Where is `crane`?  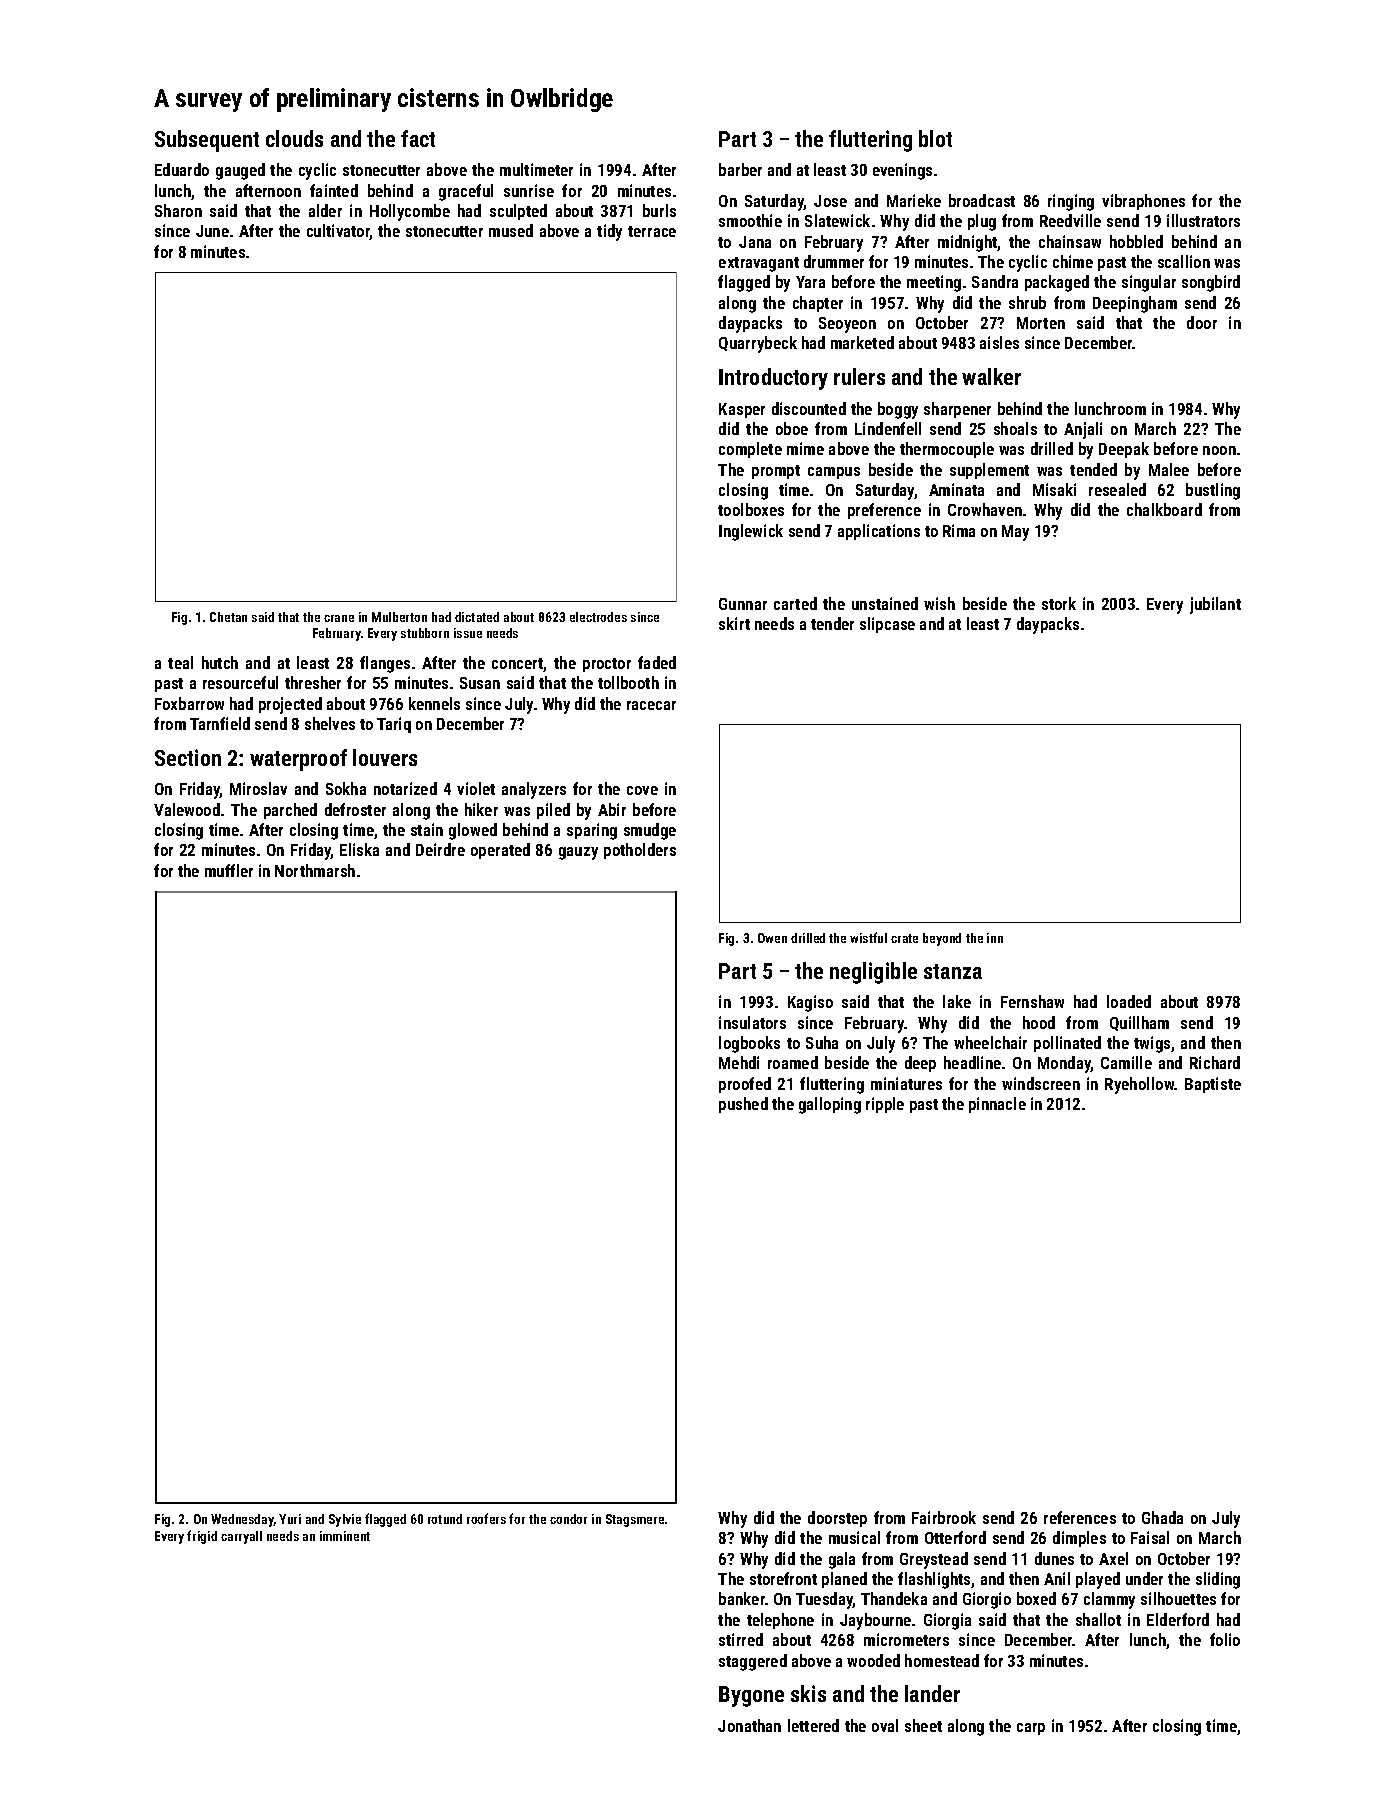 crane is located at coordinates (339, 618).
